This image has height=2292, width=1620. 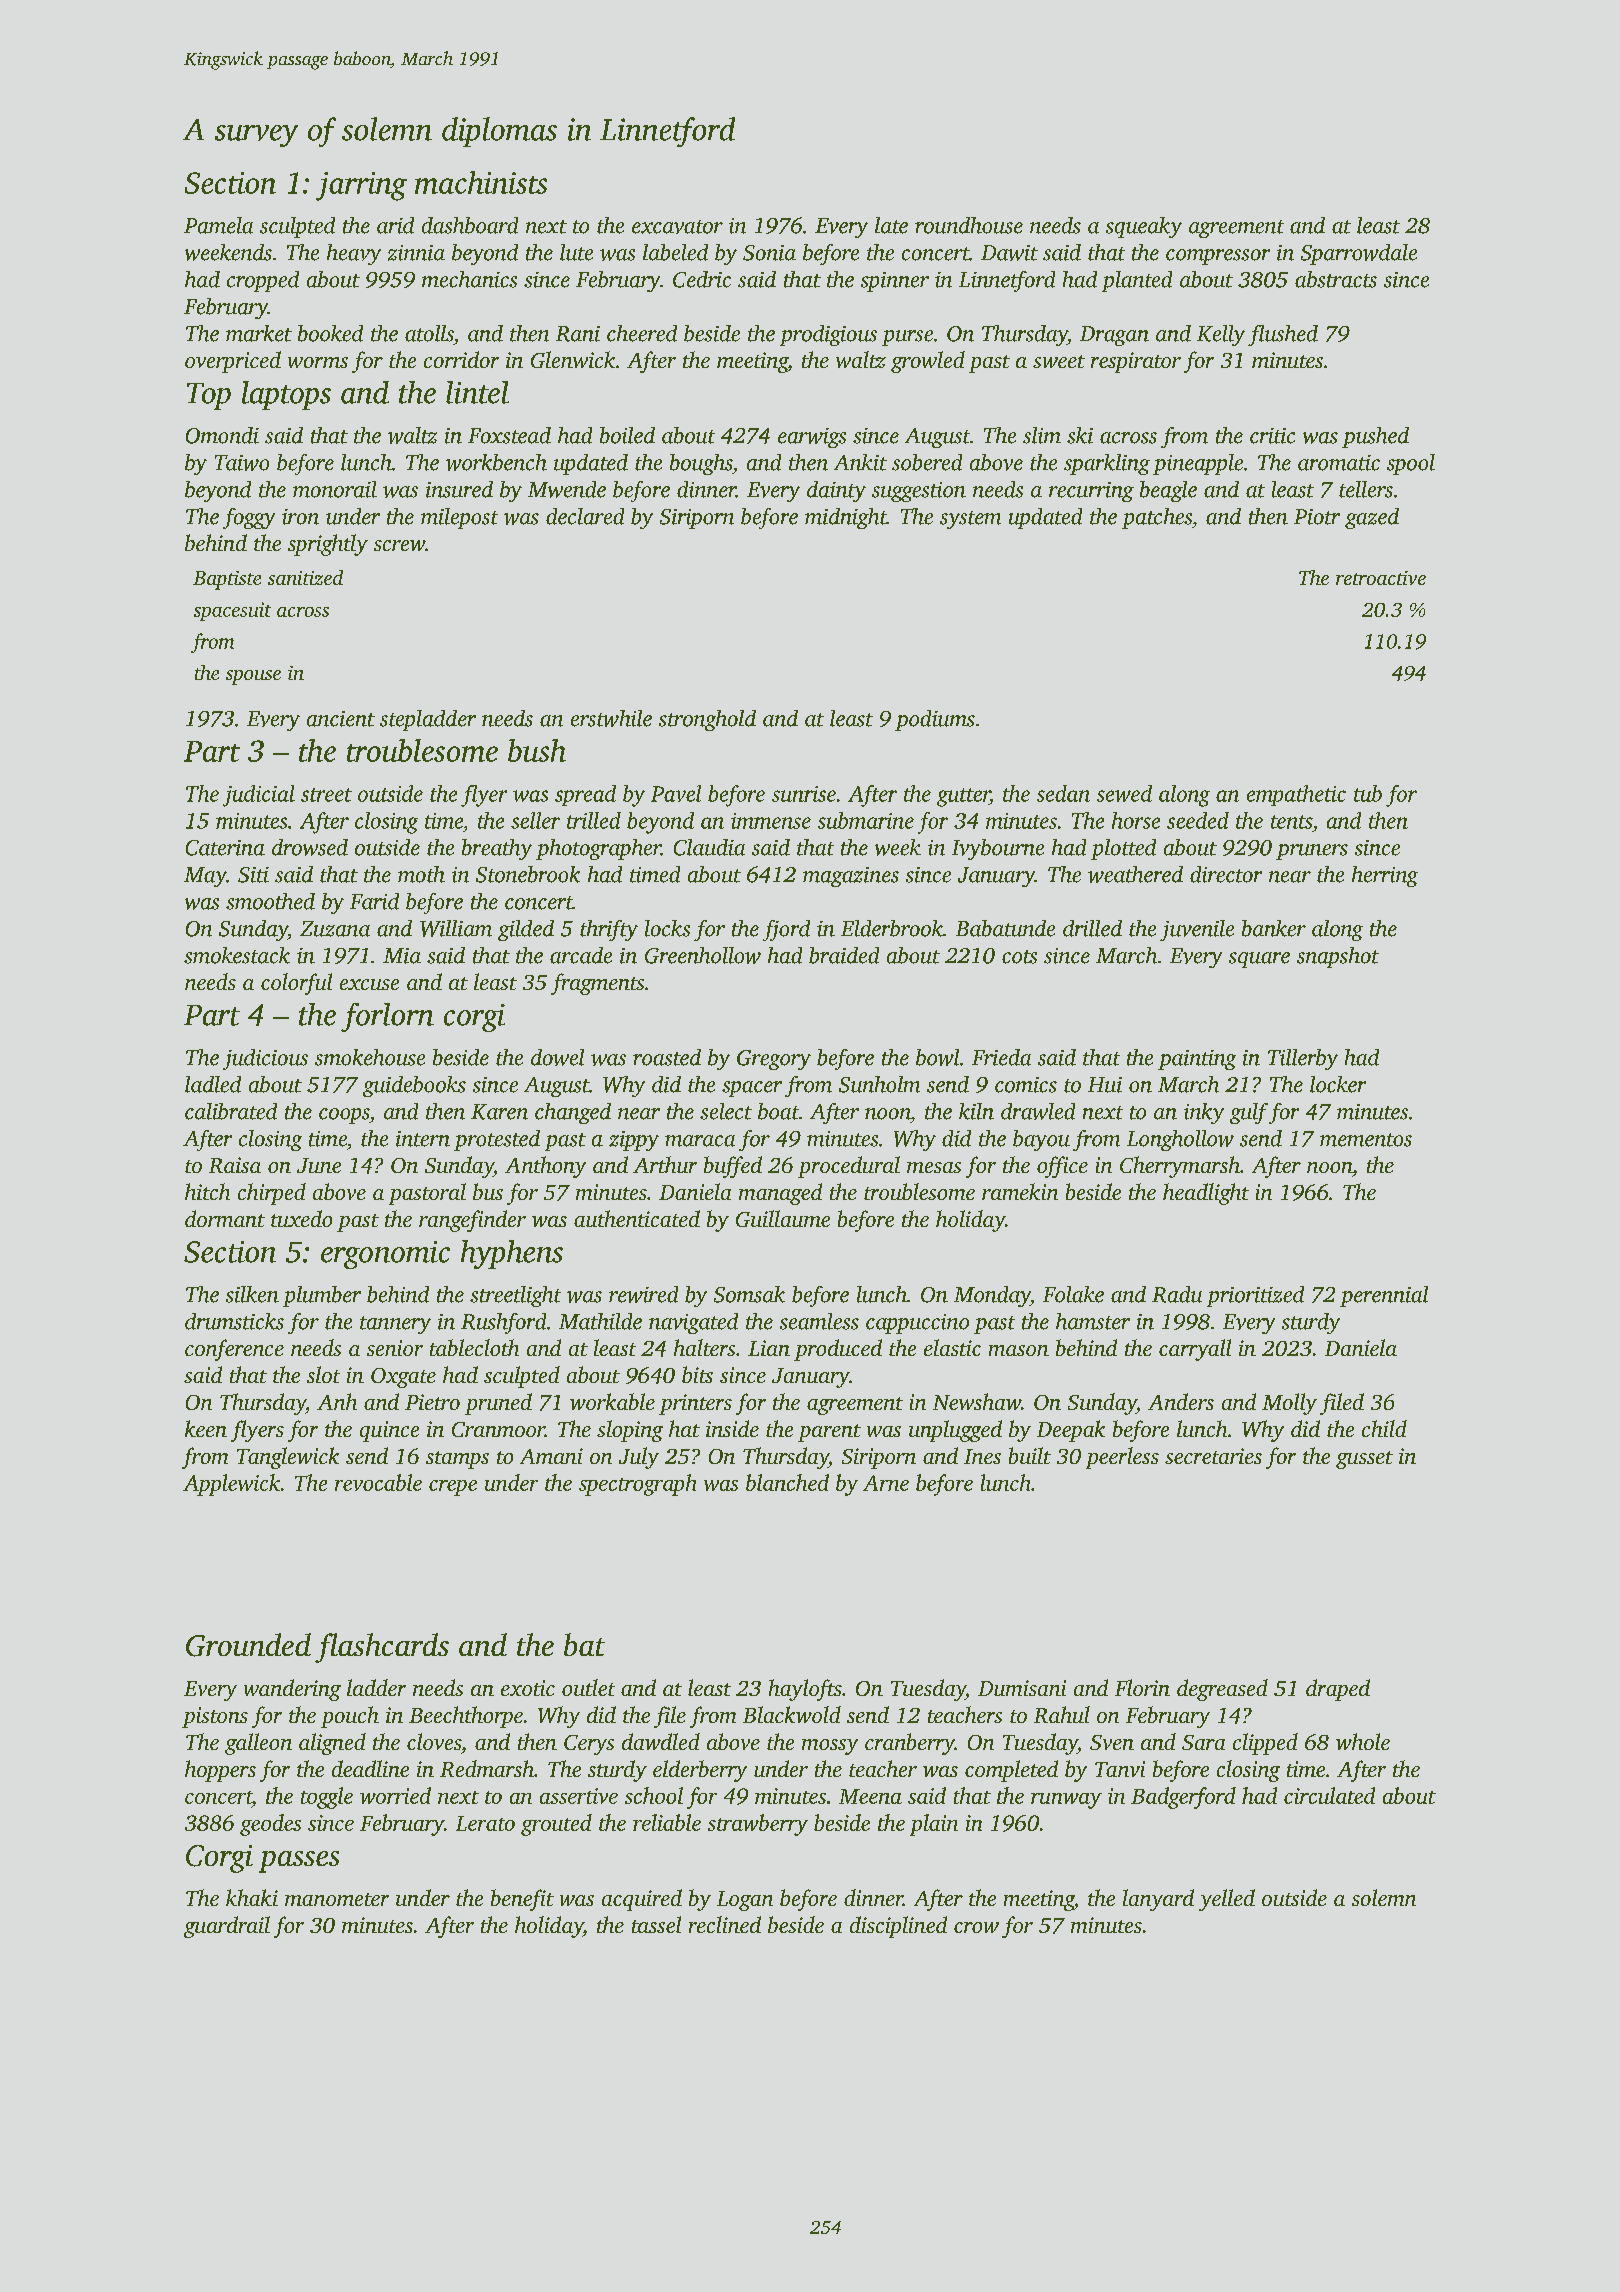 What do you see at coordinates (1359, 254) in the image?
I see `Sparrowdale` at bounding box center [1359, 254].
